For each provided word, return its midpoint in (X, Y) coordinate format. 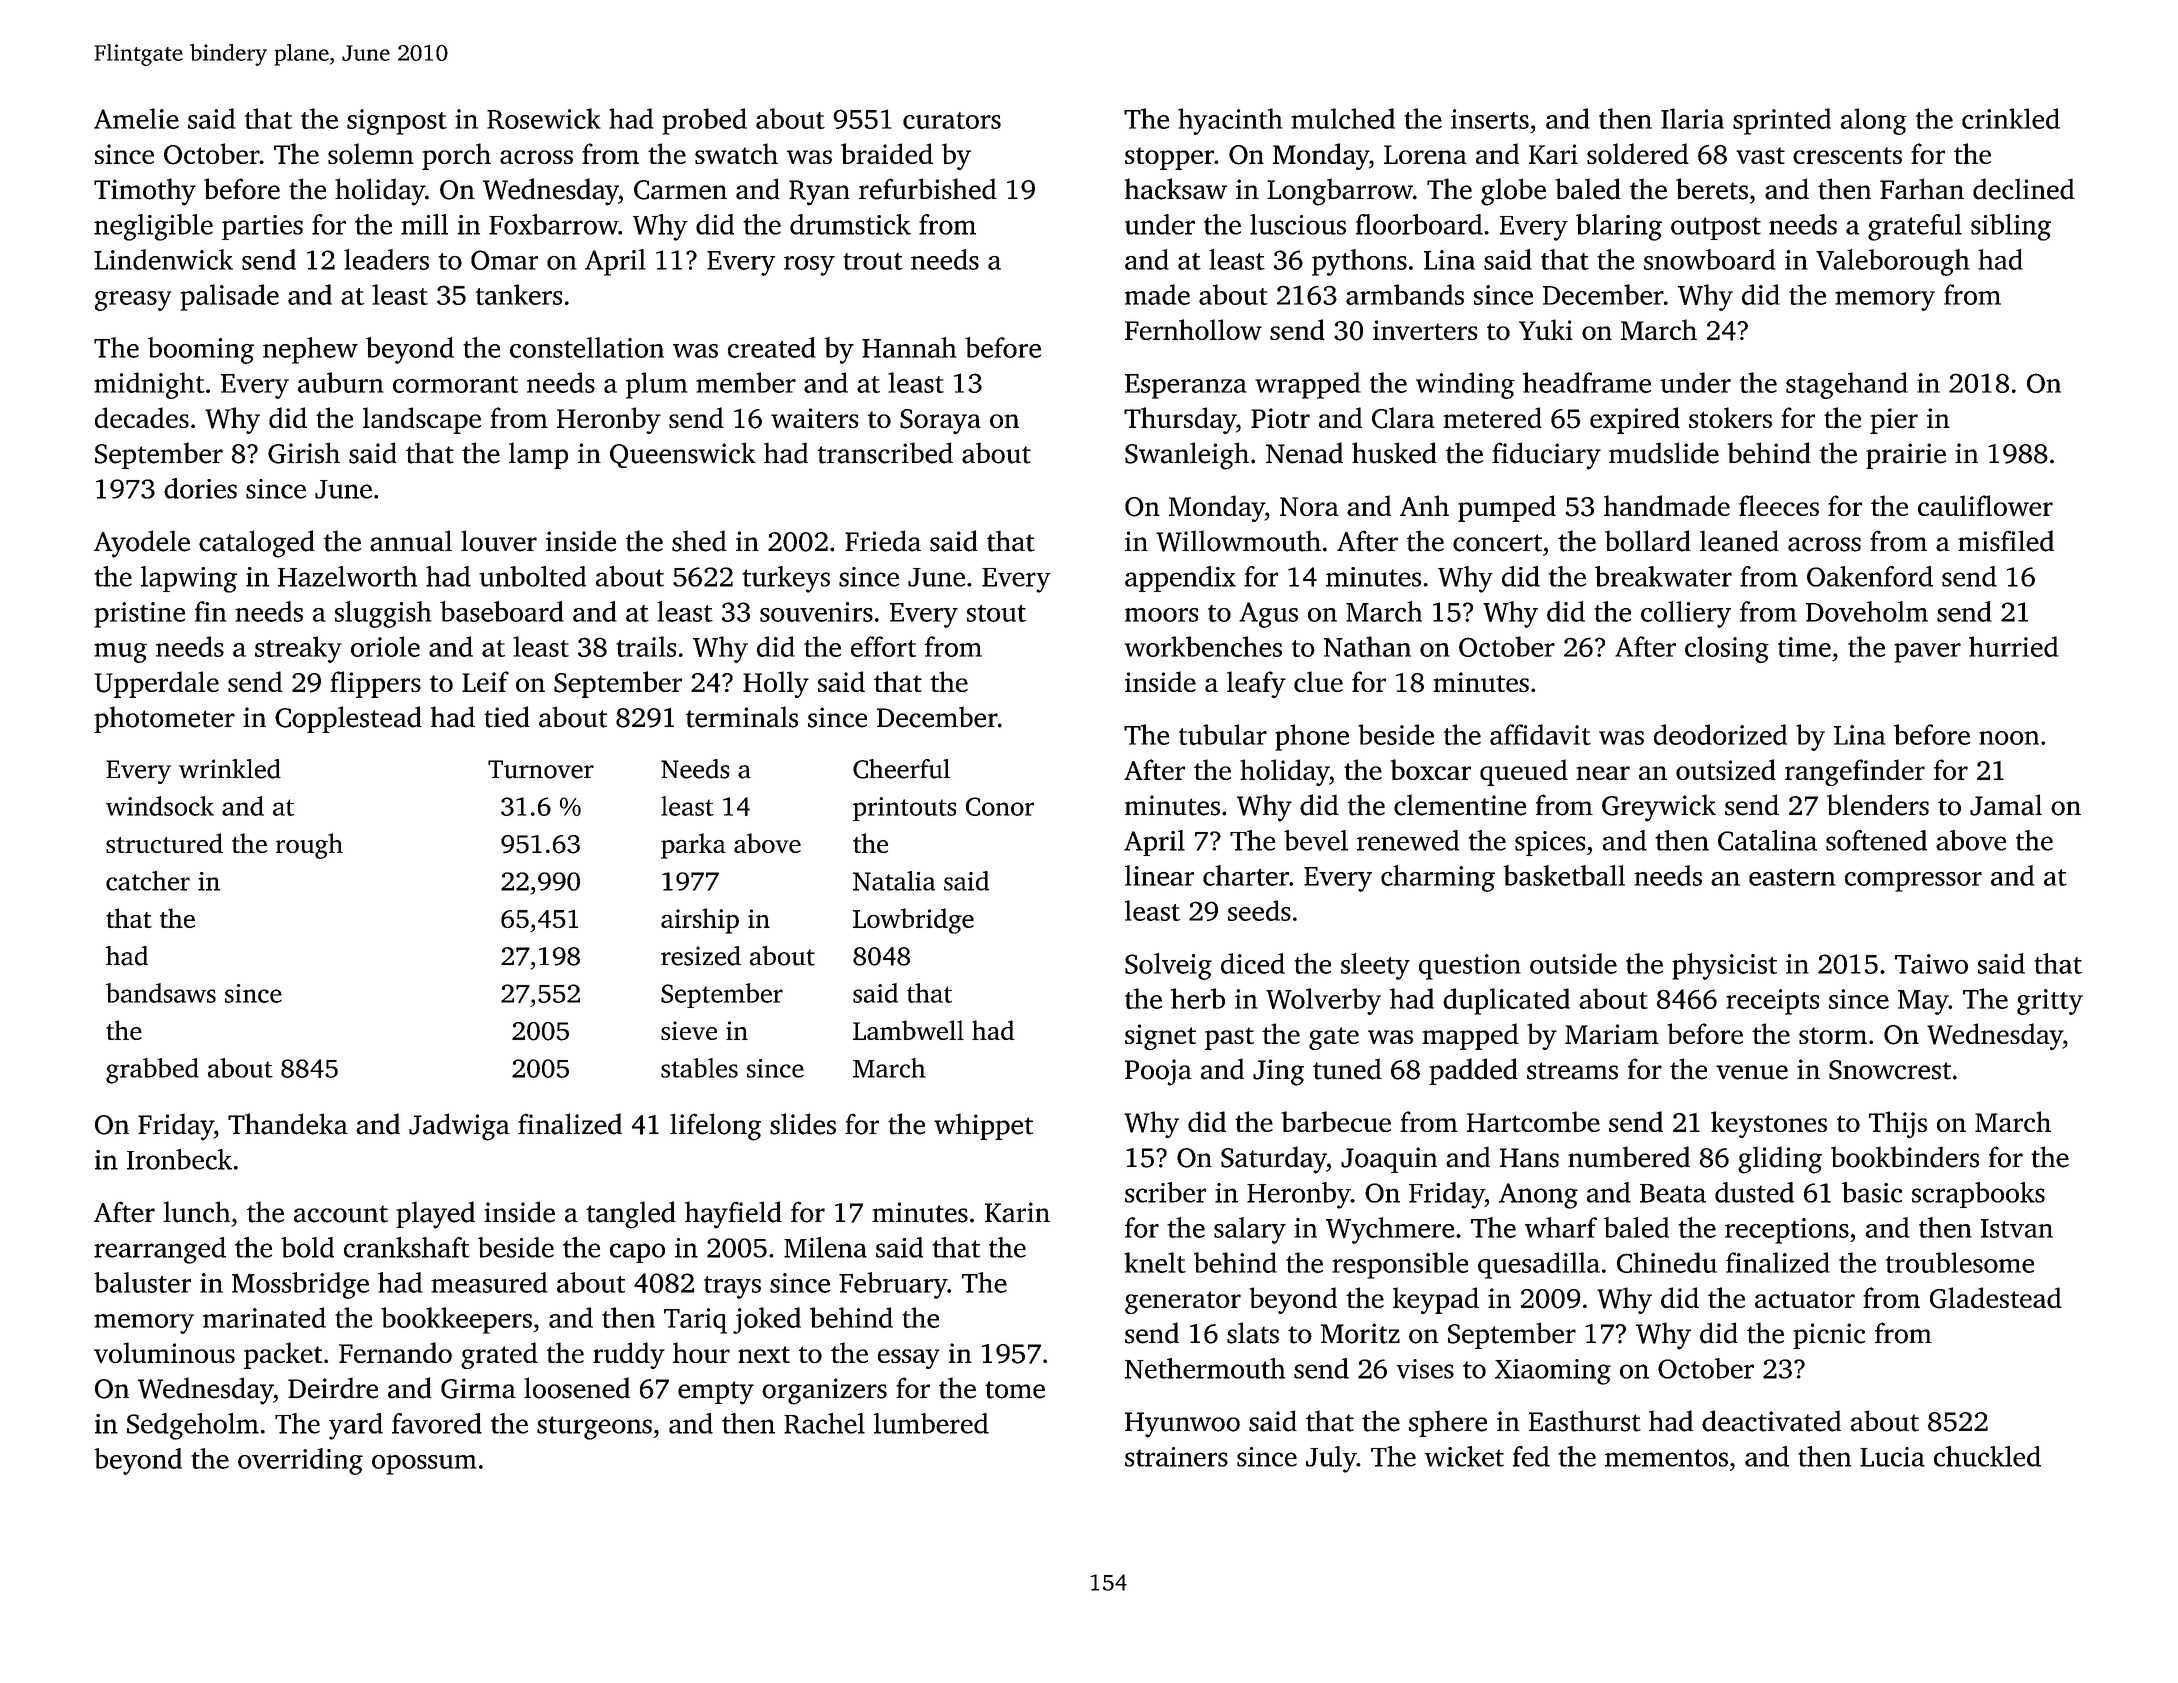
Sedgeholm (193, 1426)
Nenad (1304, 453)
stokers (1730, 417)
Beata (1673, 1193)
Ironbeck (179, 1159)
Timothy (145, 192)
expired (1635, 420)
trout (873, 261)
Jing (1278, 1072)
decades (142, 417)
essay (909, 1359)
